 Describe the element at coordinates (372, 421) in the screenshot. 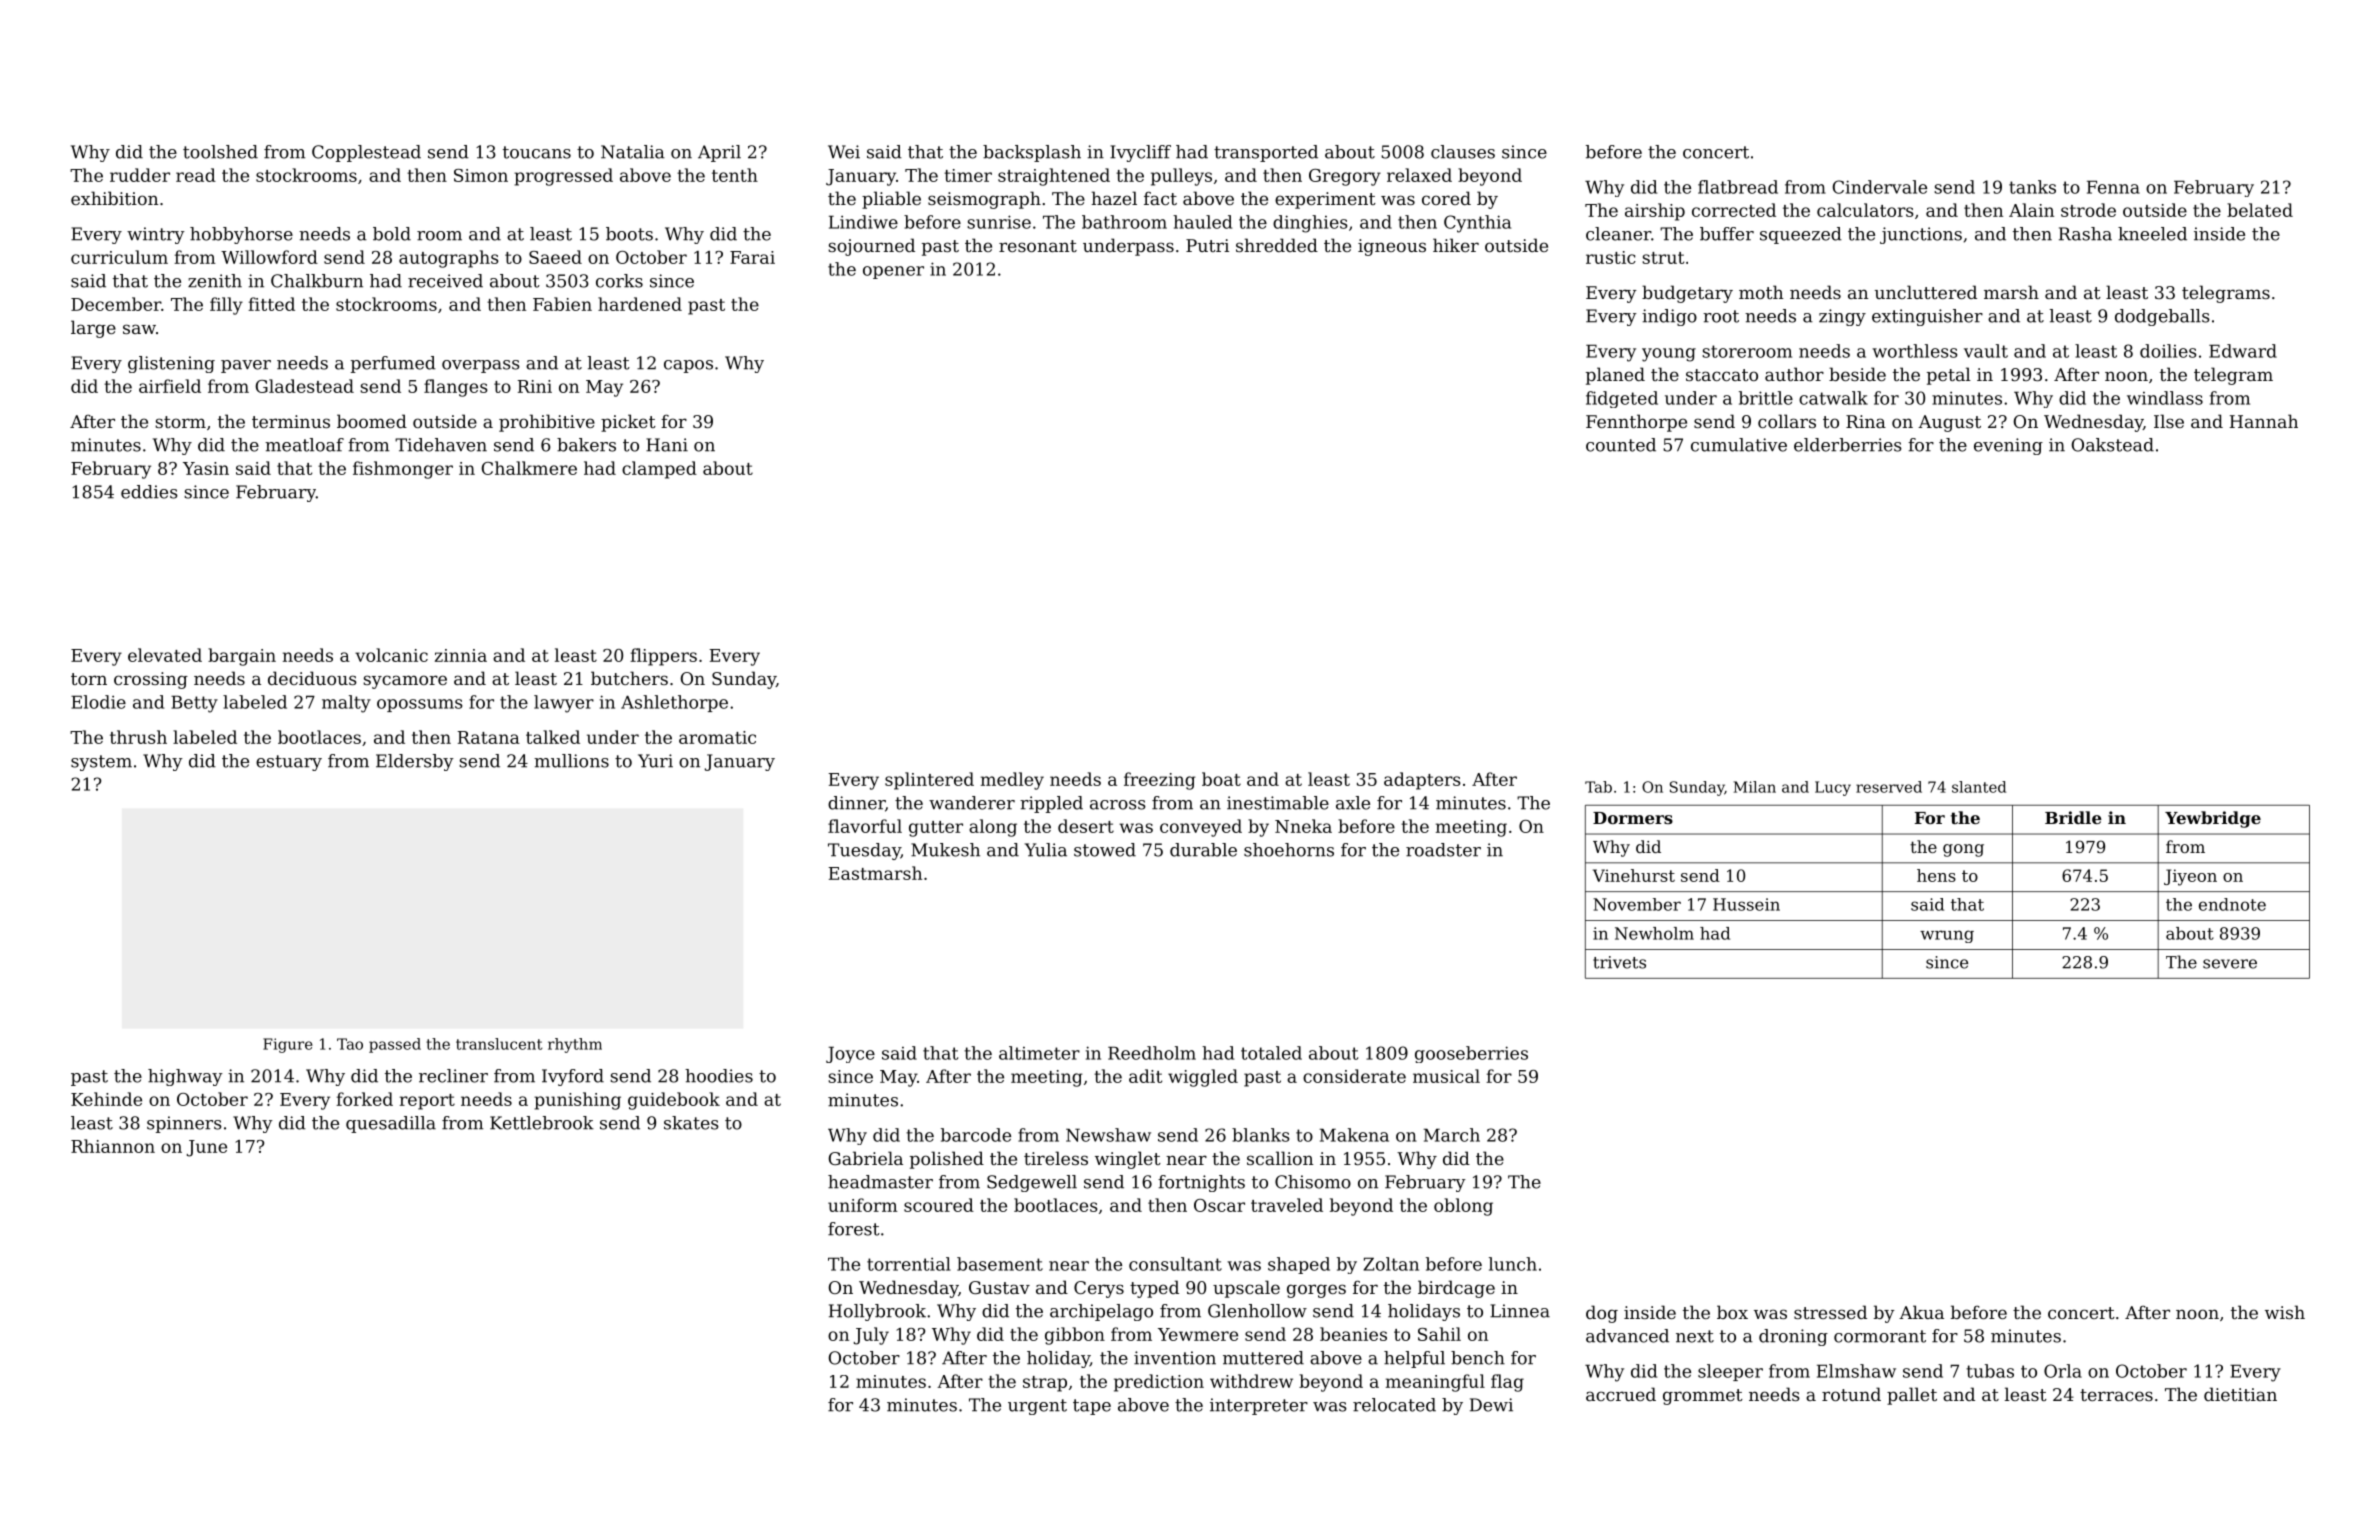

I see `boomed` at that location.
